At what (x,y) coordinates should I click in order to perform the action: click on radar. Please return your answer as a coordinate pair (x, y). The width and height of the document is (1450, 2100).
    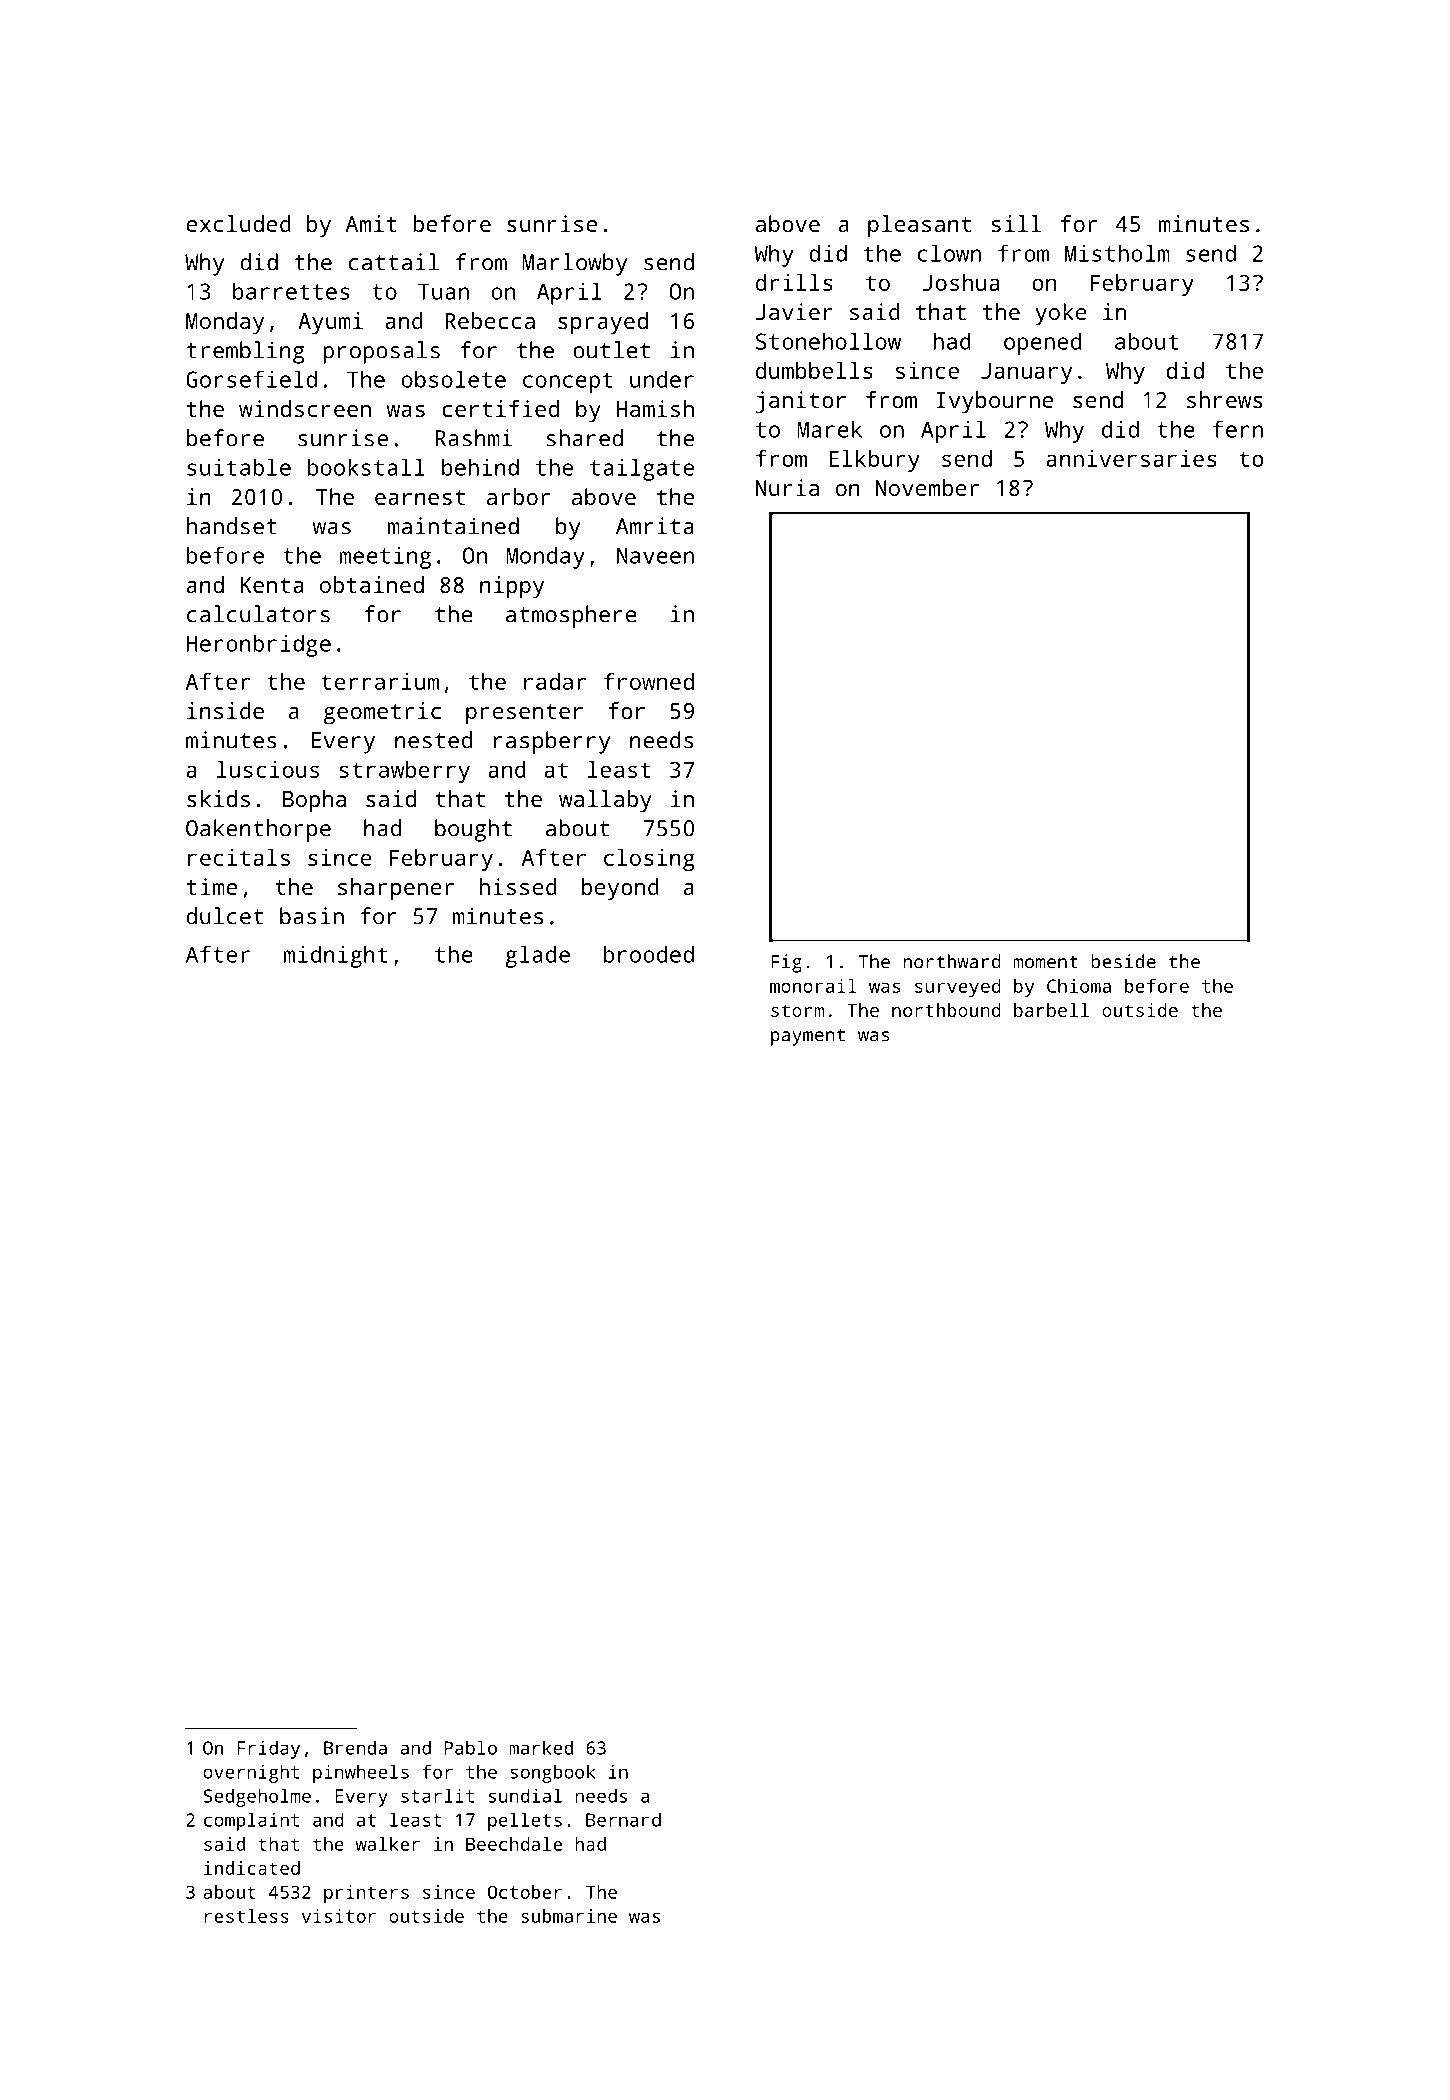
    Looking at the image, I should click on (555, 681).
